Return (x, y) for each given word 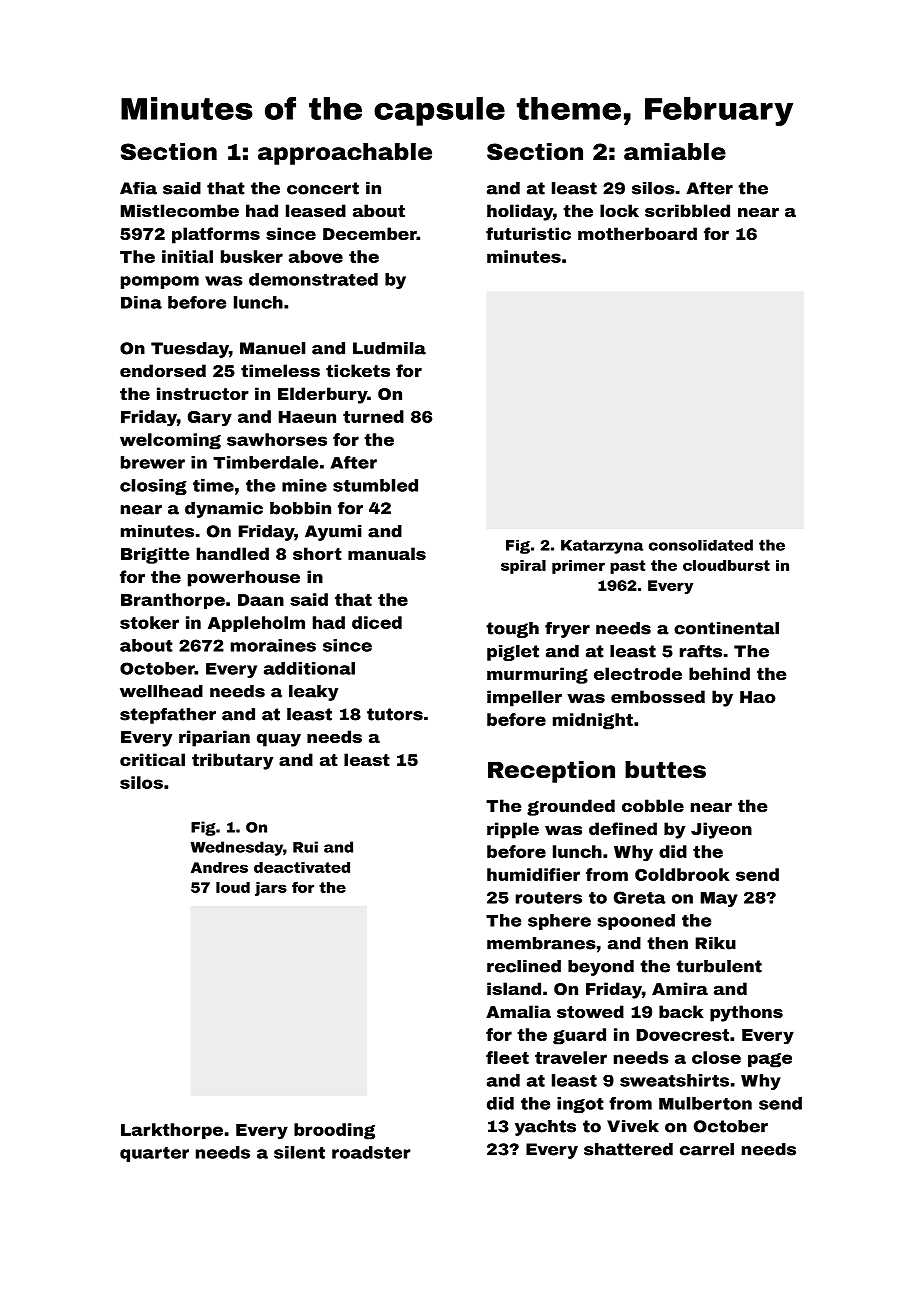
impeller (524, 698)
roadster (371, 1152)
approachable (345, 154)
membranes (541, 943)
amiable (675, 152)
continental (726, 628)
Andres (219, 867)
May (719, 899)
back (681, 1011)
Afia (138, 188)
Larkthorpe (172, 1131)
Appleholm (256, 624)
